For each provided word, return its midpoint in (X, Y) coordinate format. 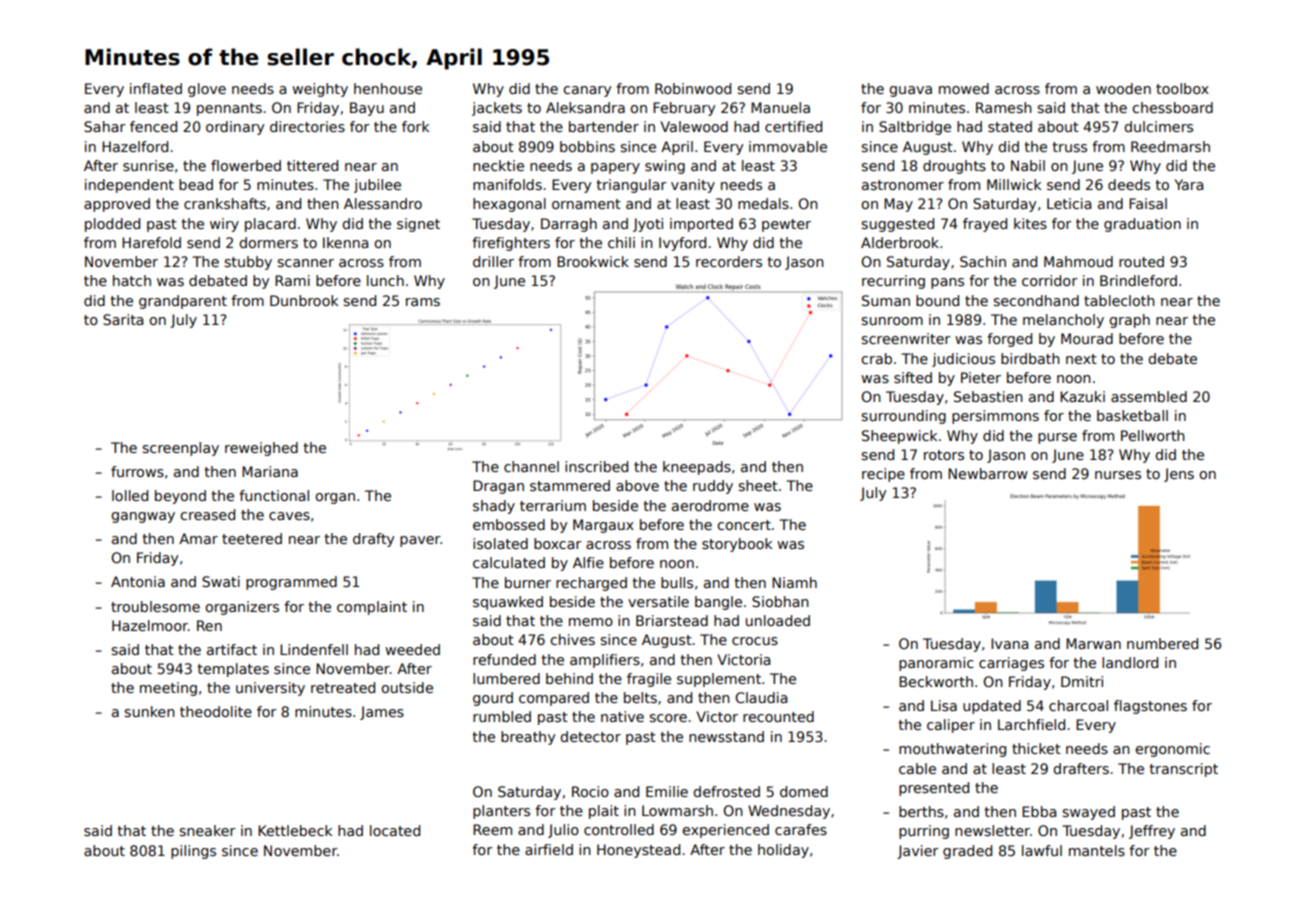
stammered (570, 485)
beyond (180, 497)
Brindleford (1138, 280)
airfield (549, 849)
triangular (631, 186)
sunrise (148, 165)
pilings (193, 852)
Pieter (981, 377)
